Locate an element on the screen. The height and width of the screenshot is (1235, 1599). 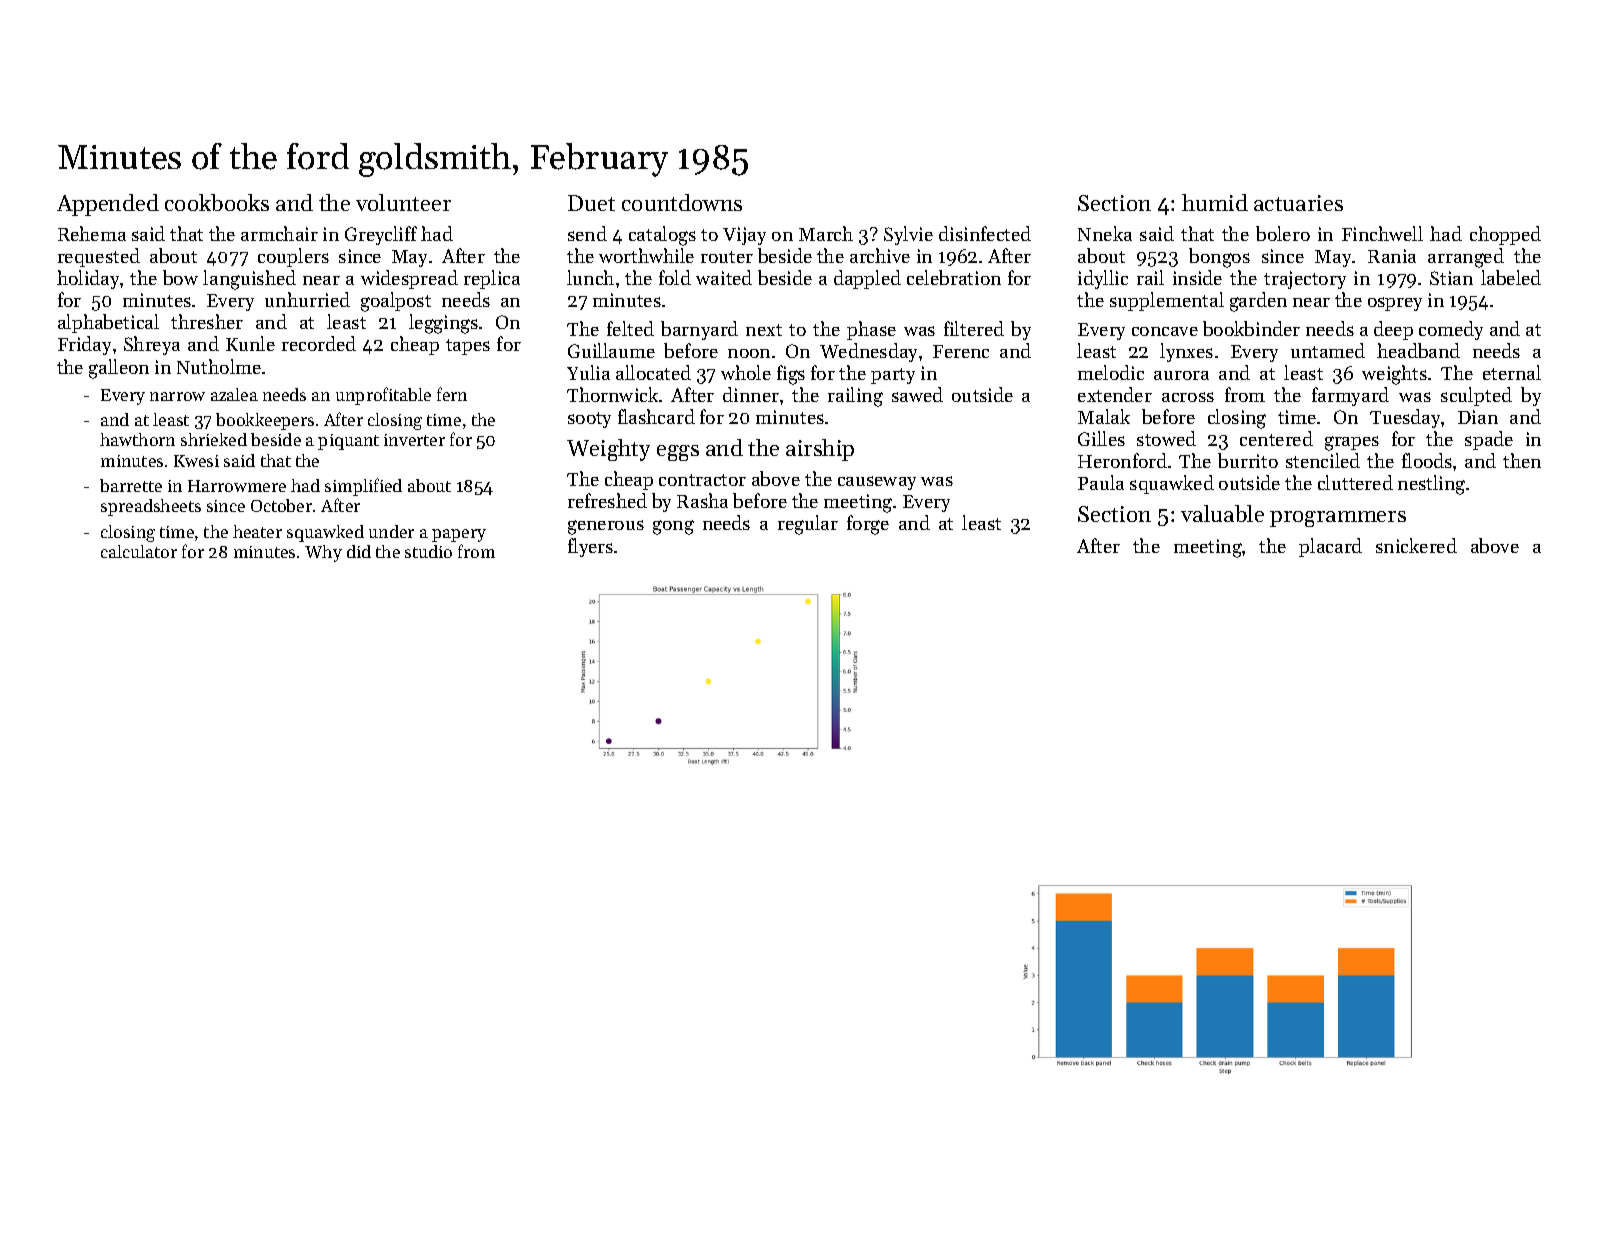
whole is located at coordinates (746, 372).
